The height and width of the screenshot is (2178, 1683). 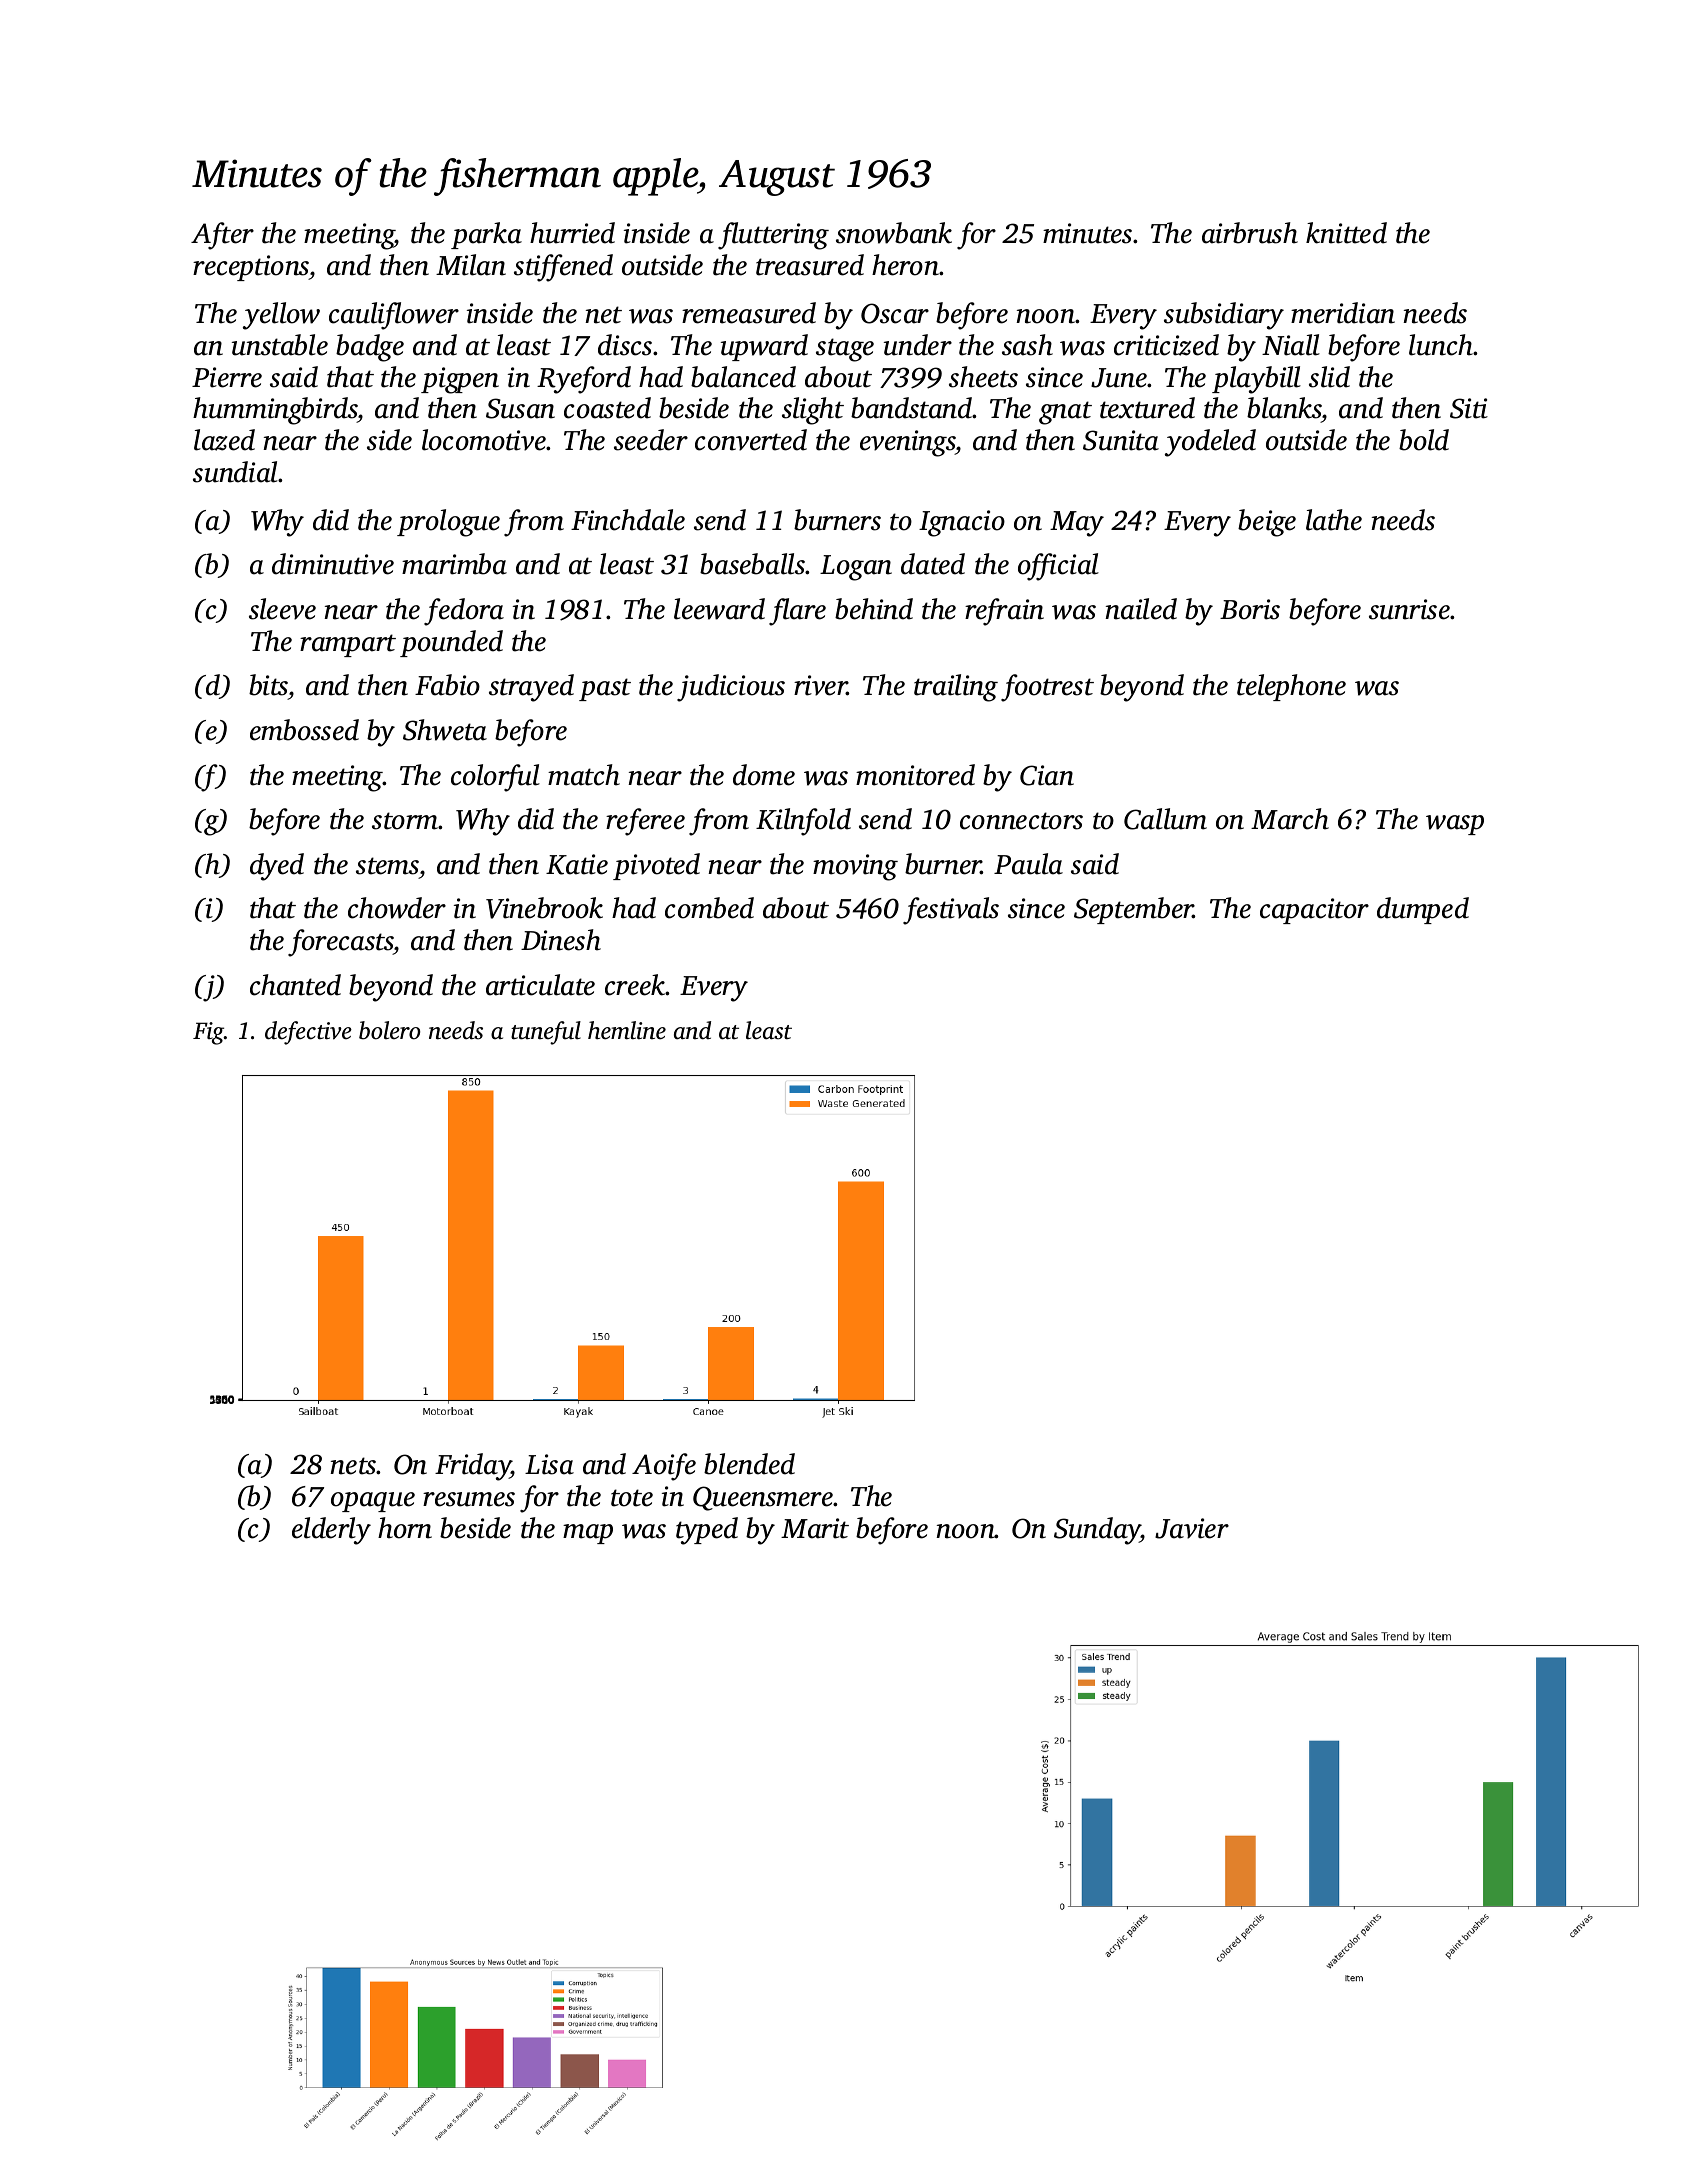 What do you see at coordinates (751, 440) in the screenshot?
I see `converted` at bounding box center [751, 440].
